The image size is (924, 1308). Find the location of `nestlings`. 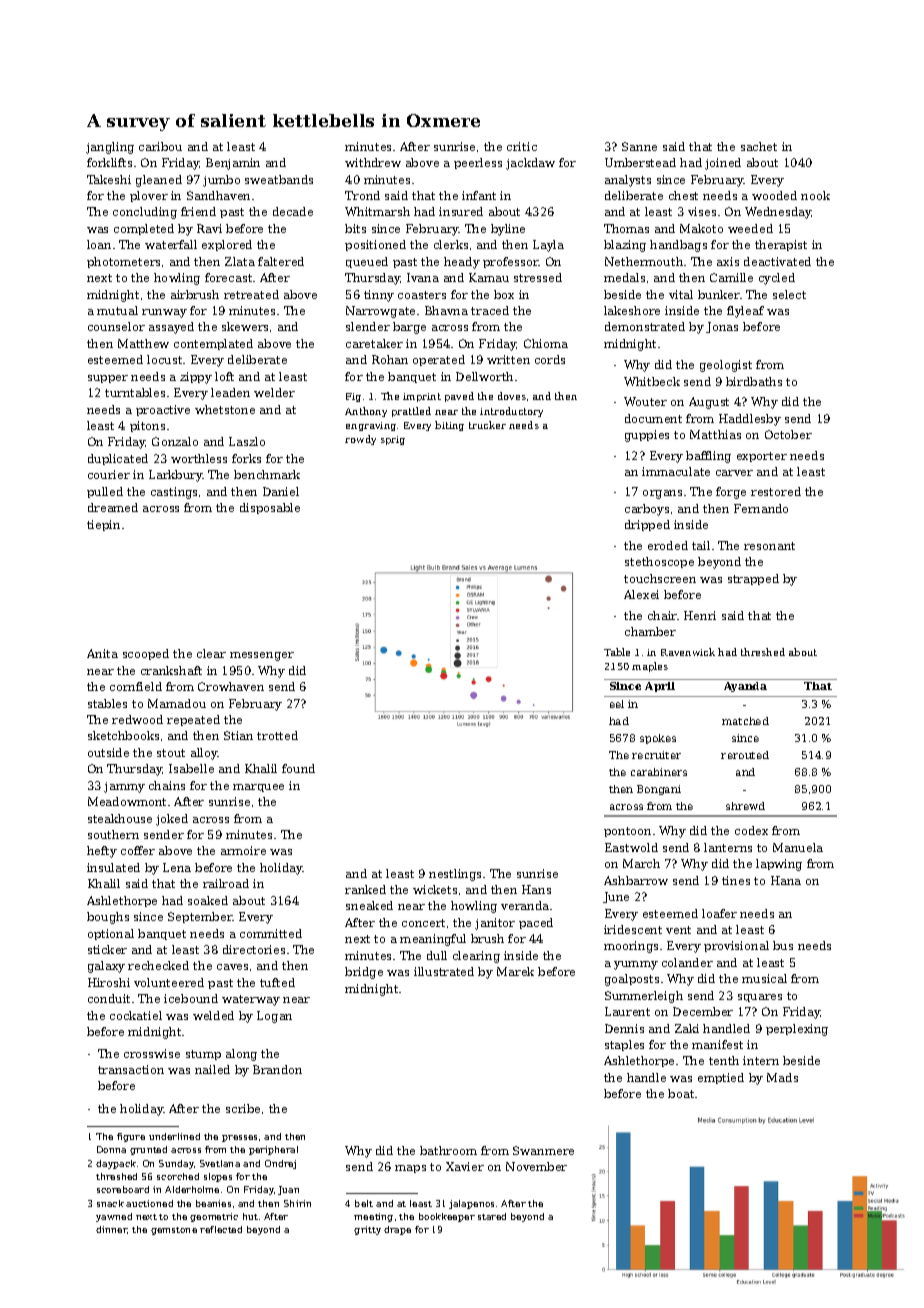

nestlings is located at coordinates (455, 875).
